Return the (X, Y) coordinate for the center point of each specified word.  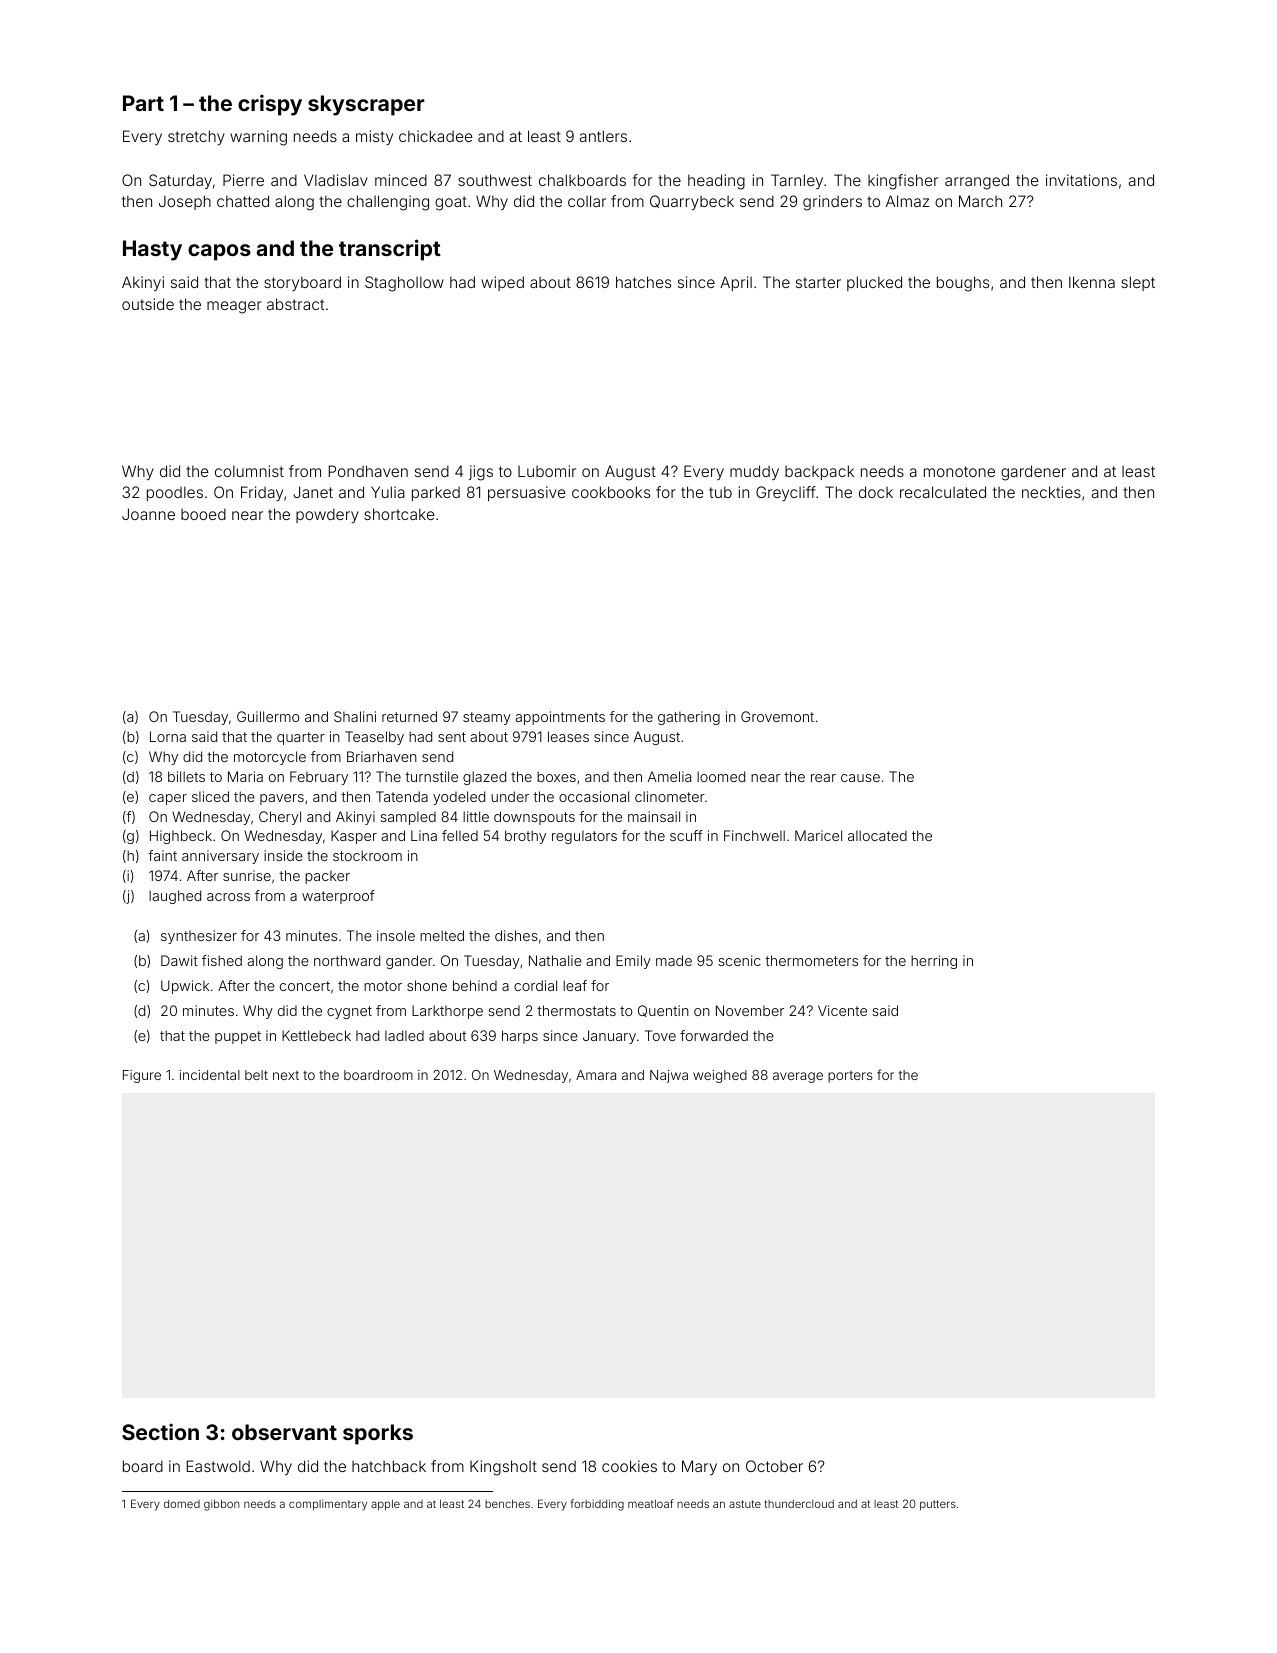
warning (258, 138)
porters (850, 1077)
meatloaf (651, 1503)
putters (938, 1505)
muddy (754, 472)
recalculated (943, 492)
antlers (603, 136)
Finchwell (754, 835)
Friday (262, 493)
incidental (210, 1075)
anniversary (220, 857)
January (609, 1037)
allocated (877, 835)
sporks (378, 1434)
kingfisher (903, 182)
